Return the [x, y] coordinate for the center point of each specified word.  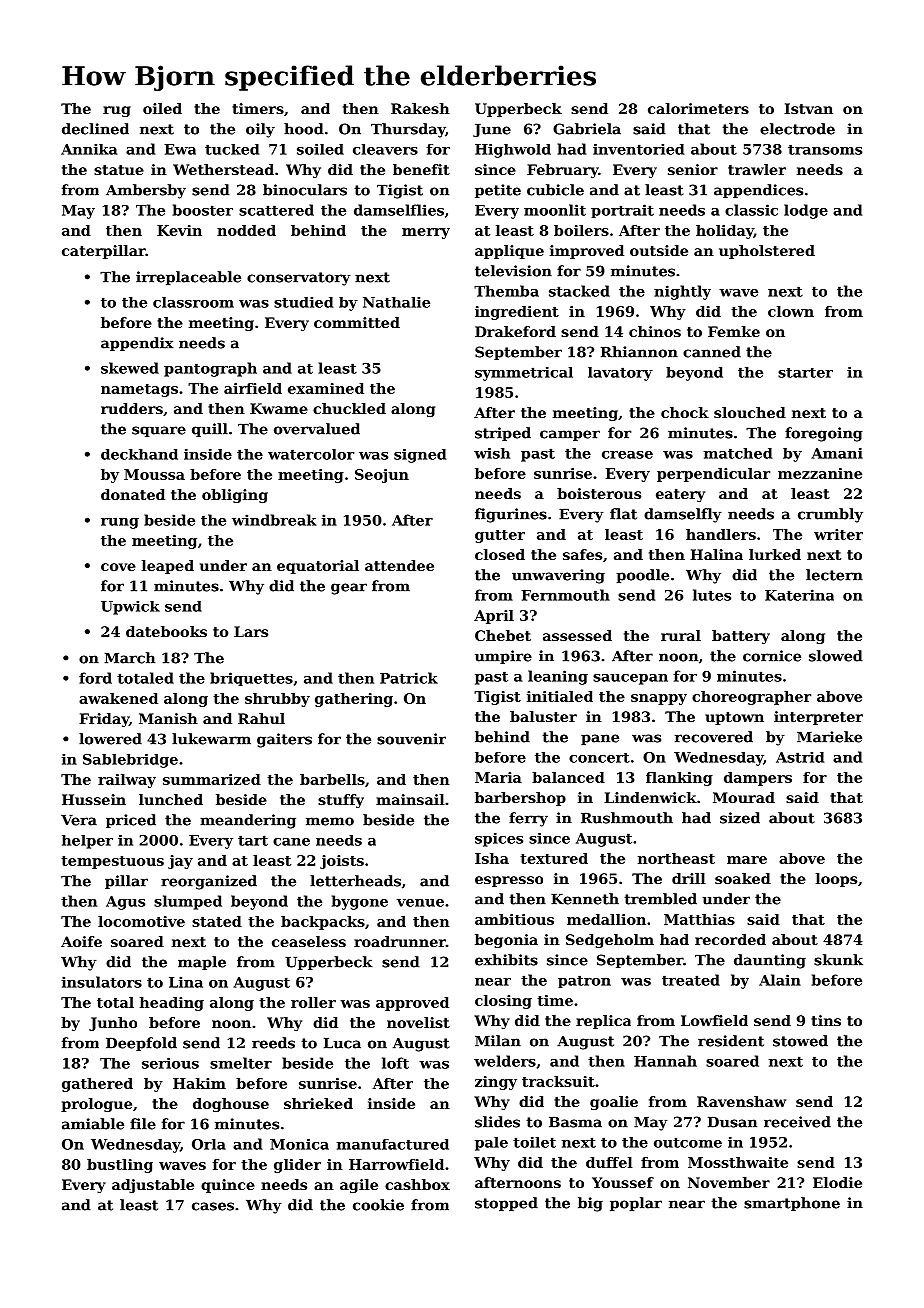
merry [426, 233]
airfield [253, 388]
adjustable [153, 1186]
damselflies [399, 210]
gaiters [284, 740]
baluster [543, 716]
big [590, 1204]
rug [117, 111]
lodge [806, 211]
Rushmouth [627, 818]
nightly [682, 292]
